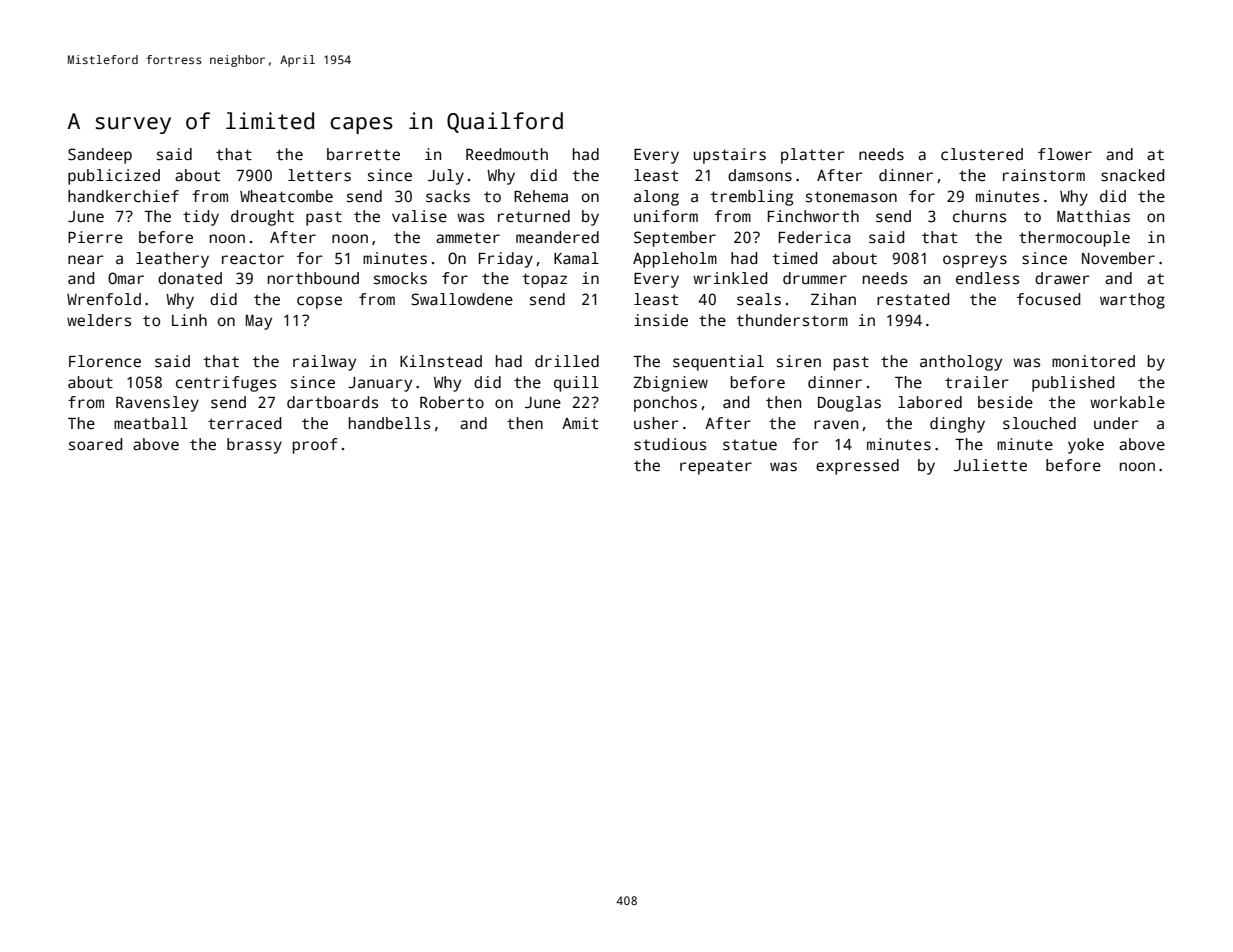 Image resolution: width=1233 pixels, height=952 pixels. Describe the element at coordinates (95, 444) in the image. I see `soared` at that location.
